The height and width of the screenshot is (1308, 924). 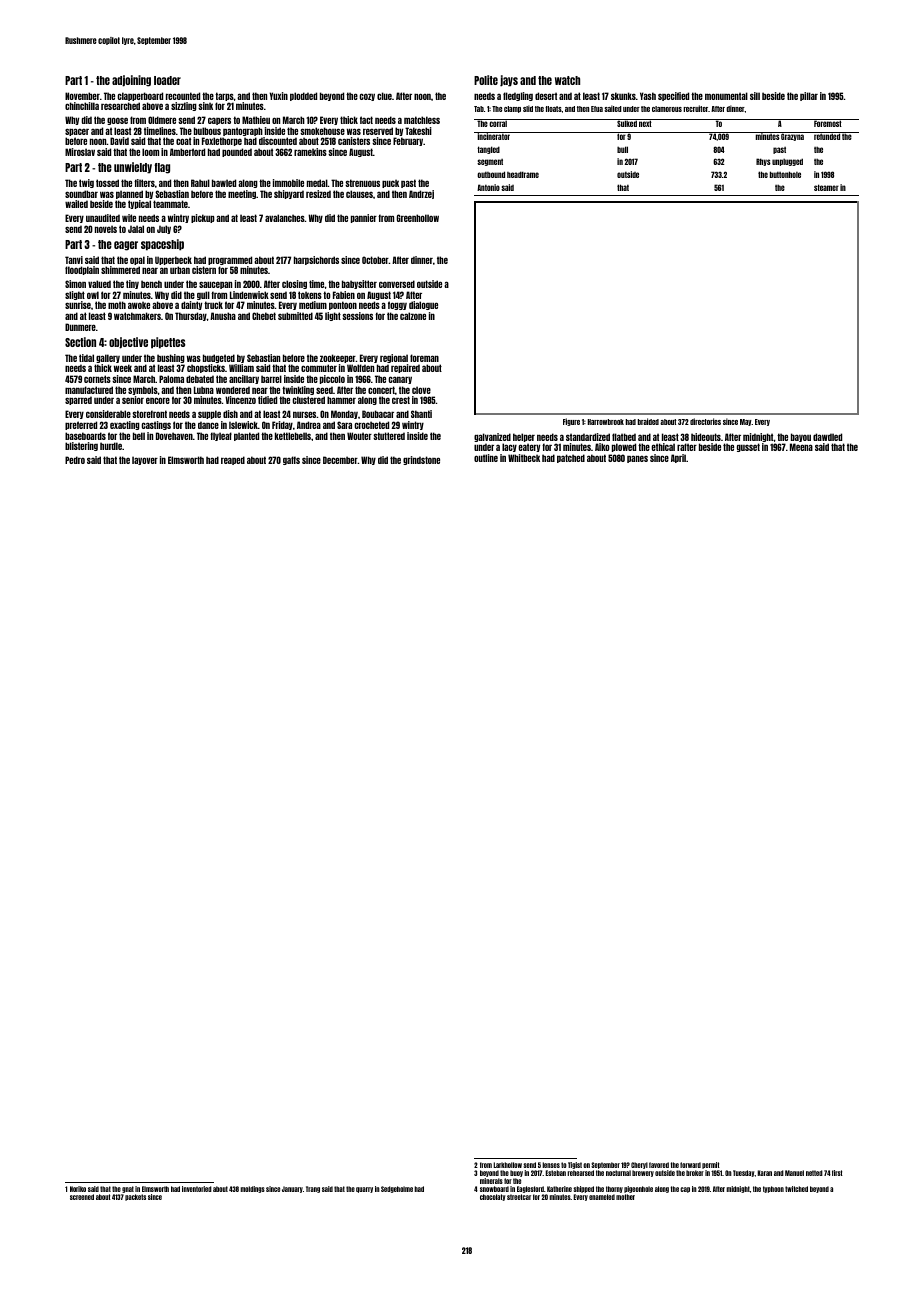 I want to click on adjoining, so click(x=131, y=81).
